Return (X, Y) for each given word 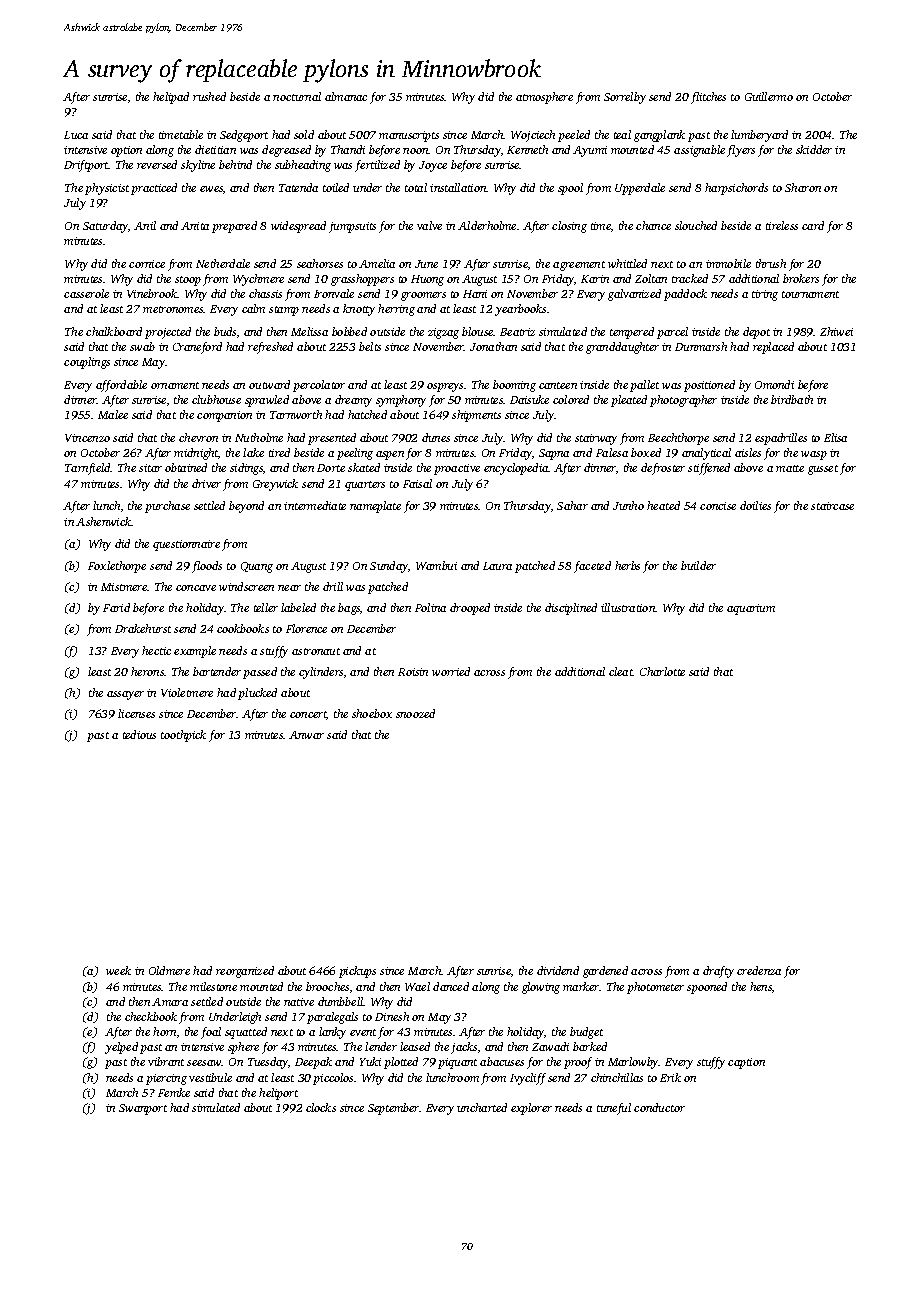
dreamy (353, 401)
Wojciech (533, 136)
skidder (814, 149)
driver (206, 483)
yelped (121, 1048)
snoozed (415, 713)
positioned (709, 386)
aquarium (751, 609)
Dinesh (392, 1016)
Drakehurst (143, 628)
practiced (154, 189)
